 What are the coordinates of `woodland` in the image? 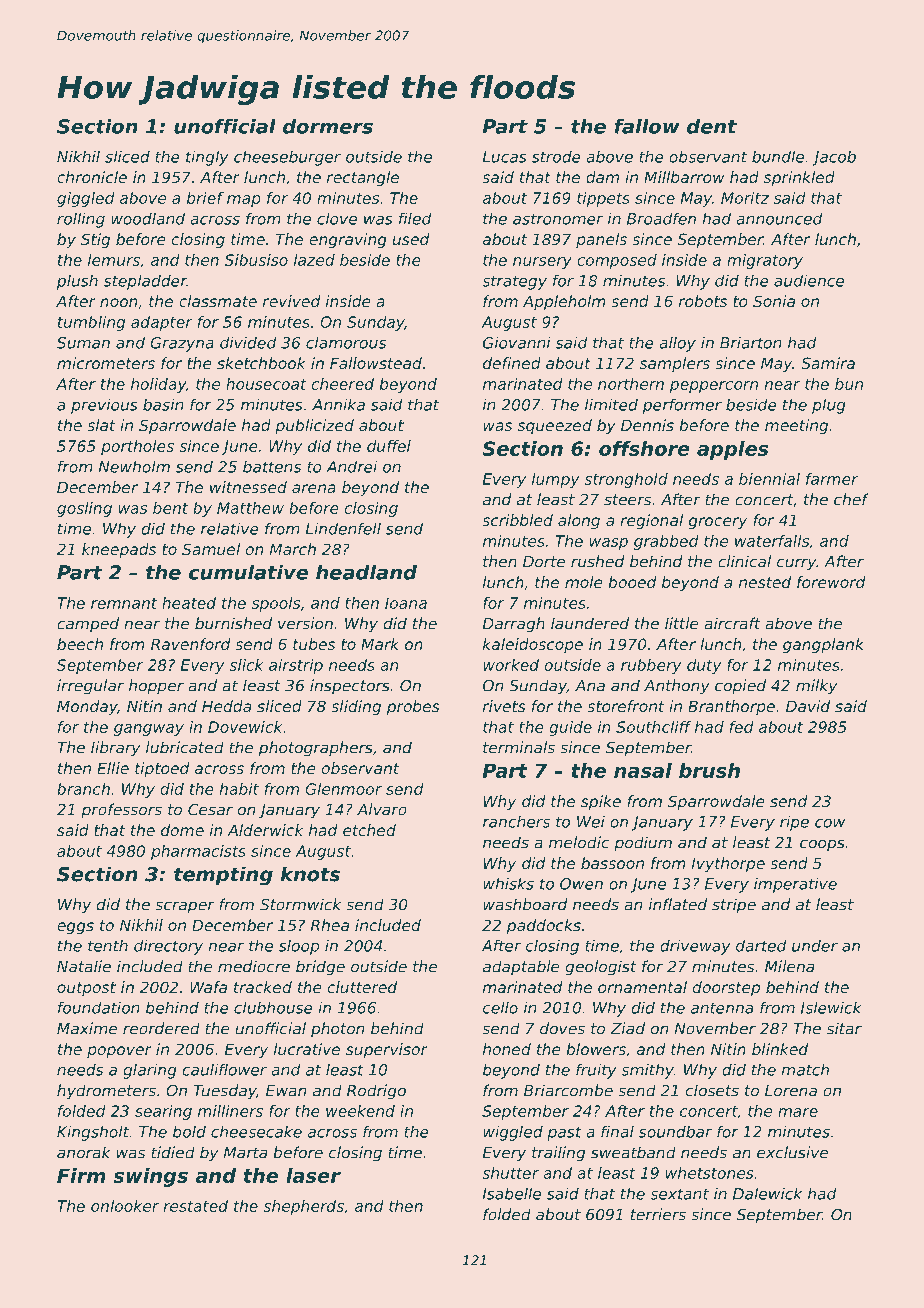 It's located at (148, 218).
